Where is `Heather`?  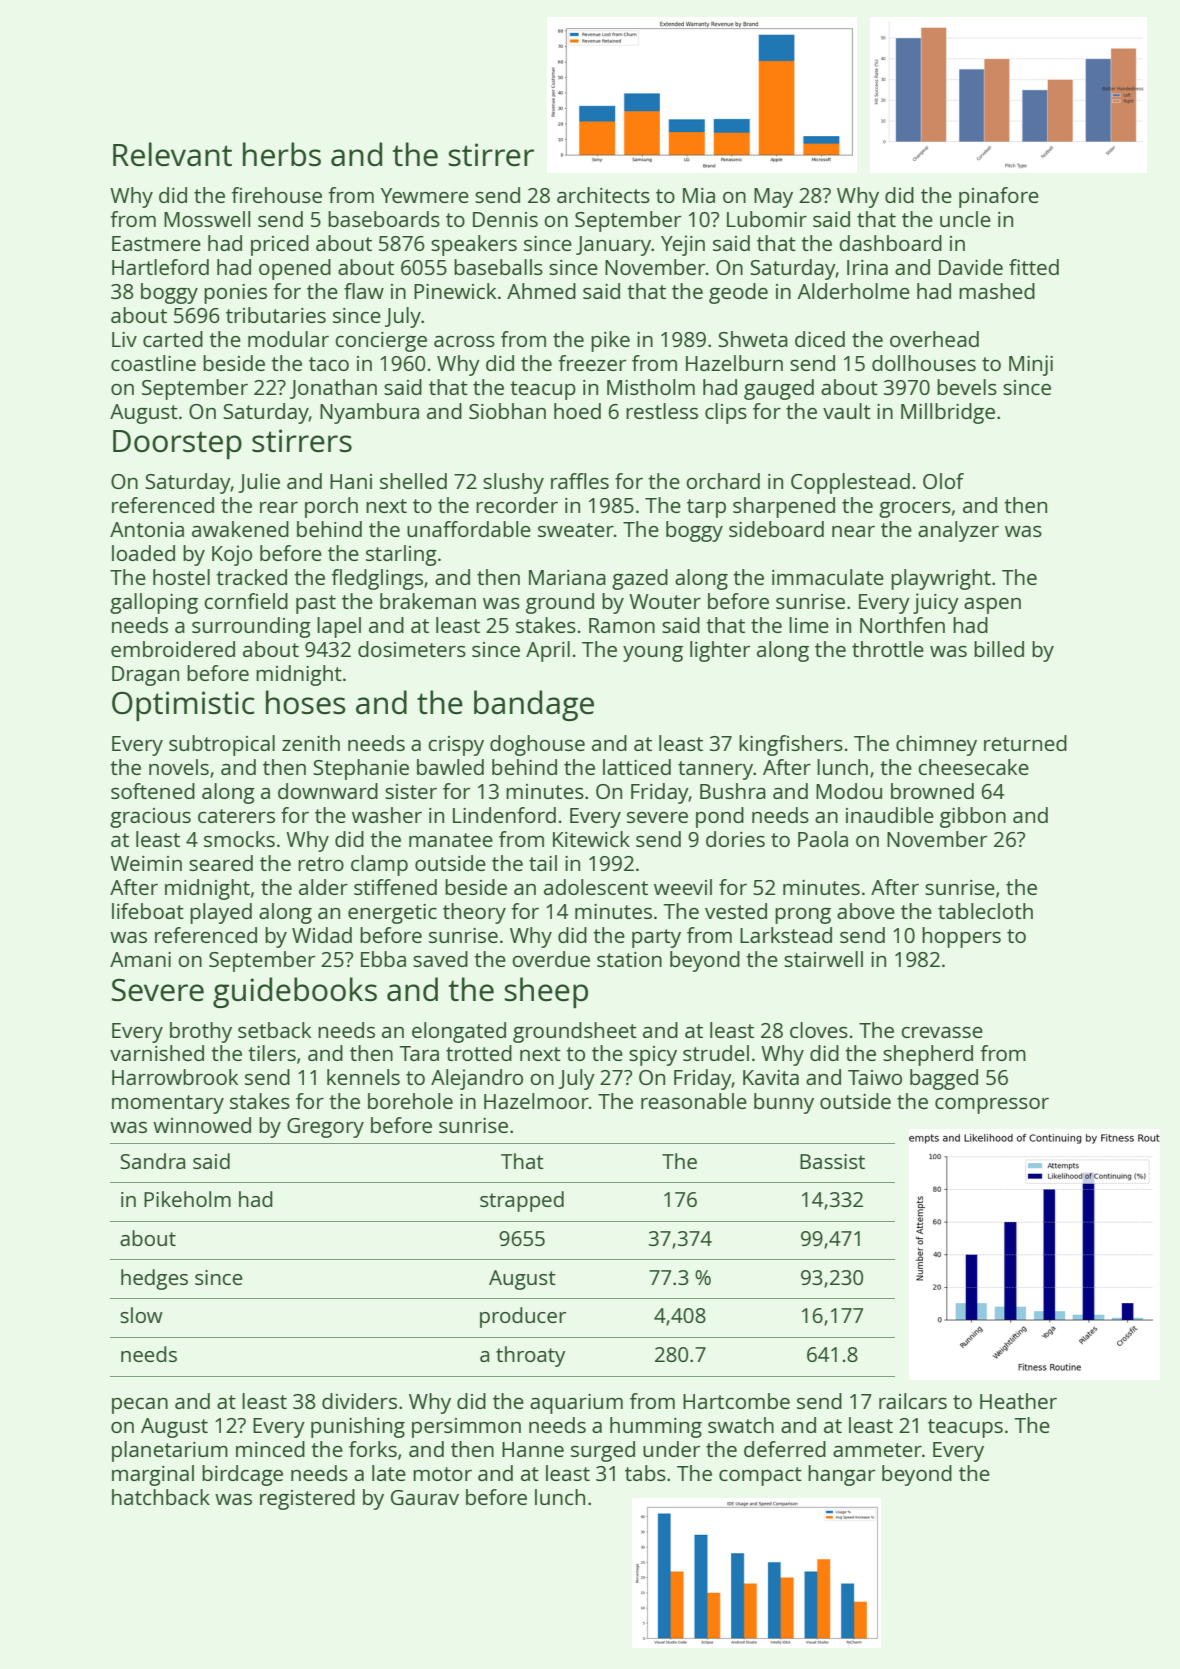
Heather is located at coordinates (1018, 1401).
